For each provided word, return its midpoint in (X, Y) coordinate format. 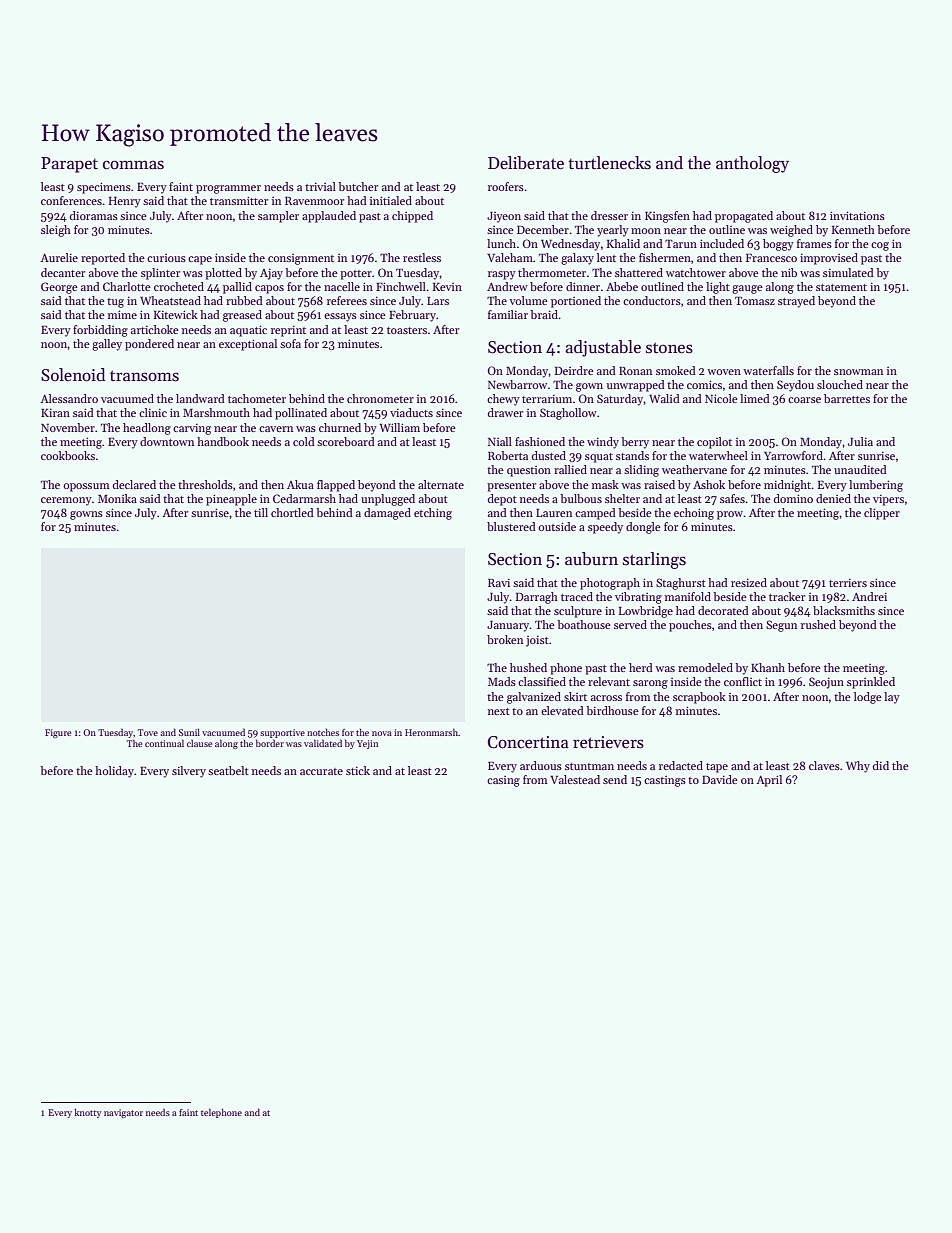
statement (841, 287)
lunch (501, 243)
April (769, 781)
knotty (87, 1113)
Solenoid (73, 375)
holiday (114, 772)
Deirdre (574, 370)
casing (503, 781)
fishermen (665, 257)
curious (166, 258)
